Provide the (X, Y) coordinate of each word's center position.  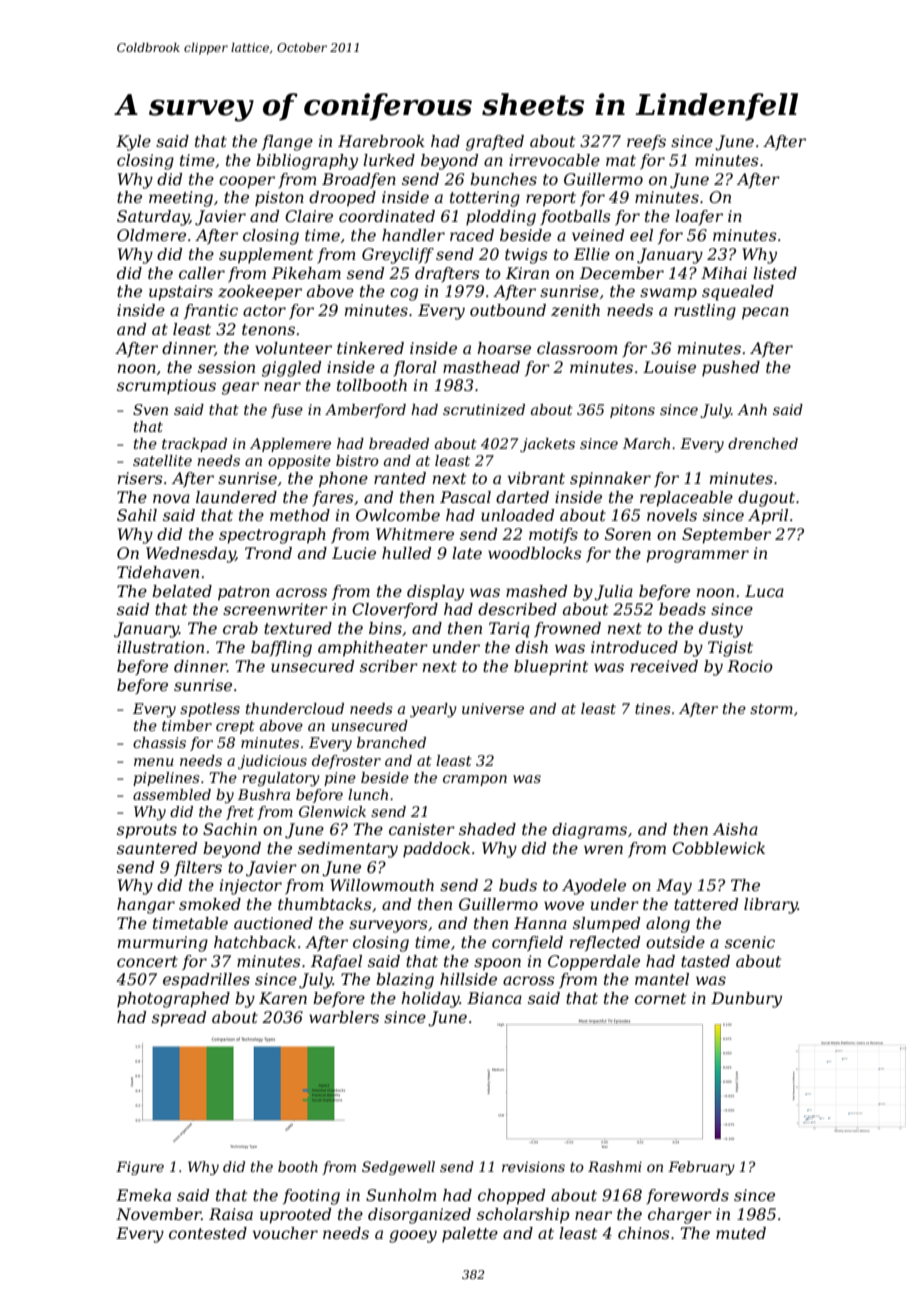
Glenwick (332, 811)
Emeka (143, 1195)
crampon (475, 780)
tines (653, 708)
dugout (766, 499)
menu (154, 762)
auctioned (273, 923)
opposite (299, 462)
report (551, 199)
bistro (357, 460)
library (771, 906)
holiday (431, 1000)
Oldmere (151, 235)
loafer (699, 217)
